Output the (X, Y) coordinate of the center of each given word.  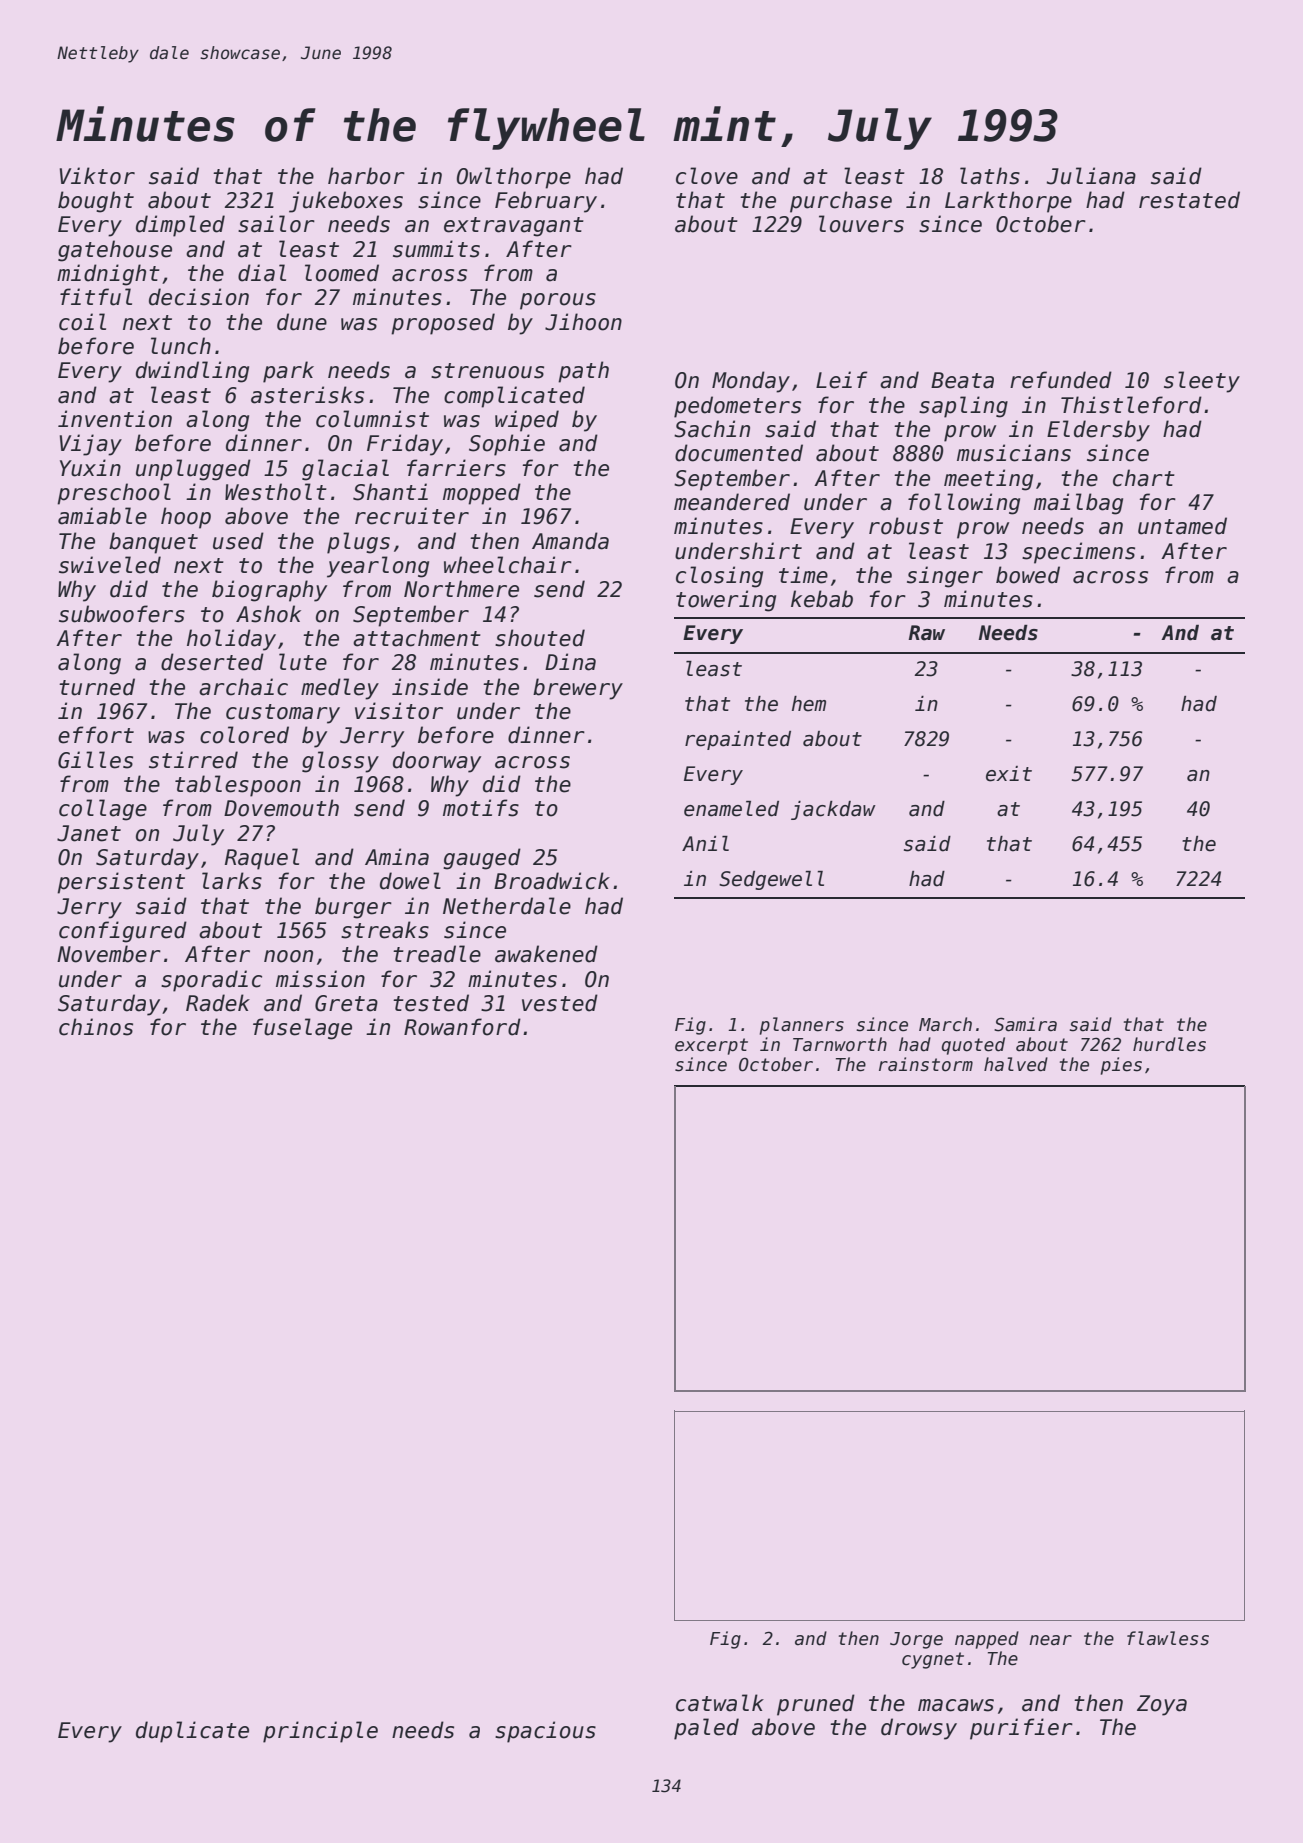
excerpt (711, 1046)
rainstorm (926, 1064)
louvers (861, 224)
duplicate (192, 1732)
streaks (385, 930)
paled (706, 1729)
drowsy (919, 1729)
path (583, 372)
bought (96, 202)
